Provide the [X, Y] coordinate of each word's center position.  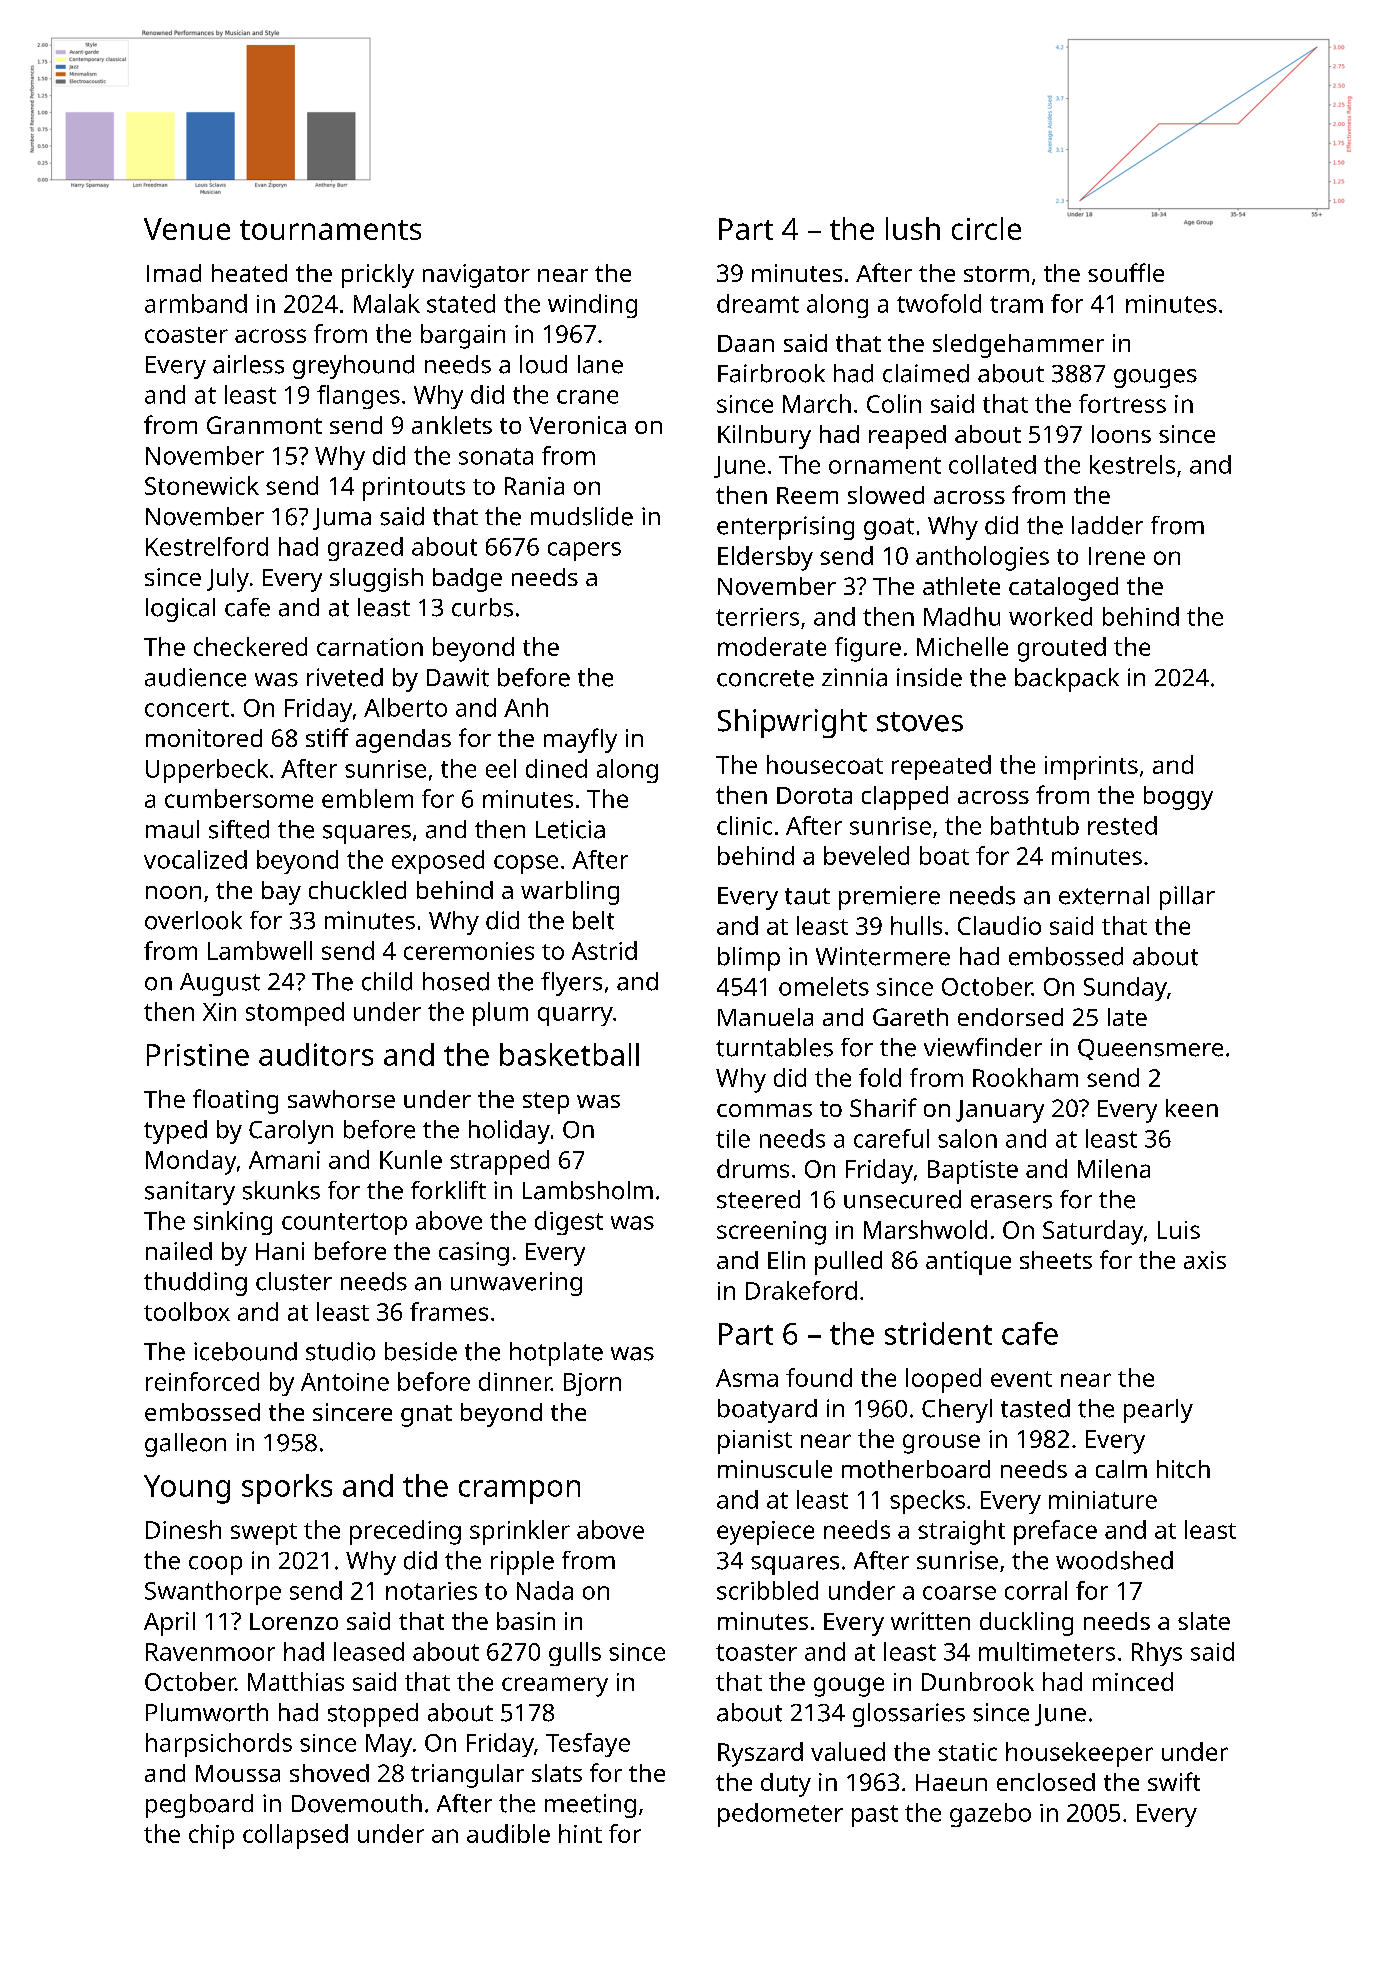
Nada [545, 1590]
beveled [866, 855]
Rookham [1025, 1077]
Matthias [296, 1681]
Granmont [264, 425]
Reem [807, 495]
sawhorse [341, 1099]
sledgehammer [1018, 346]
